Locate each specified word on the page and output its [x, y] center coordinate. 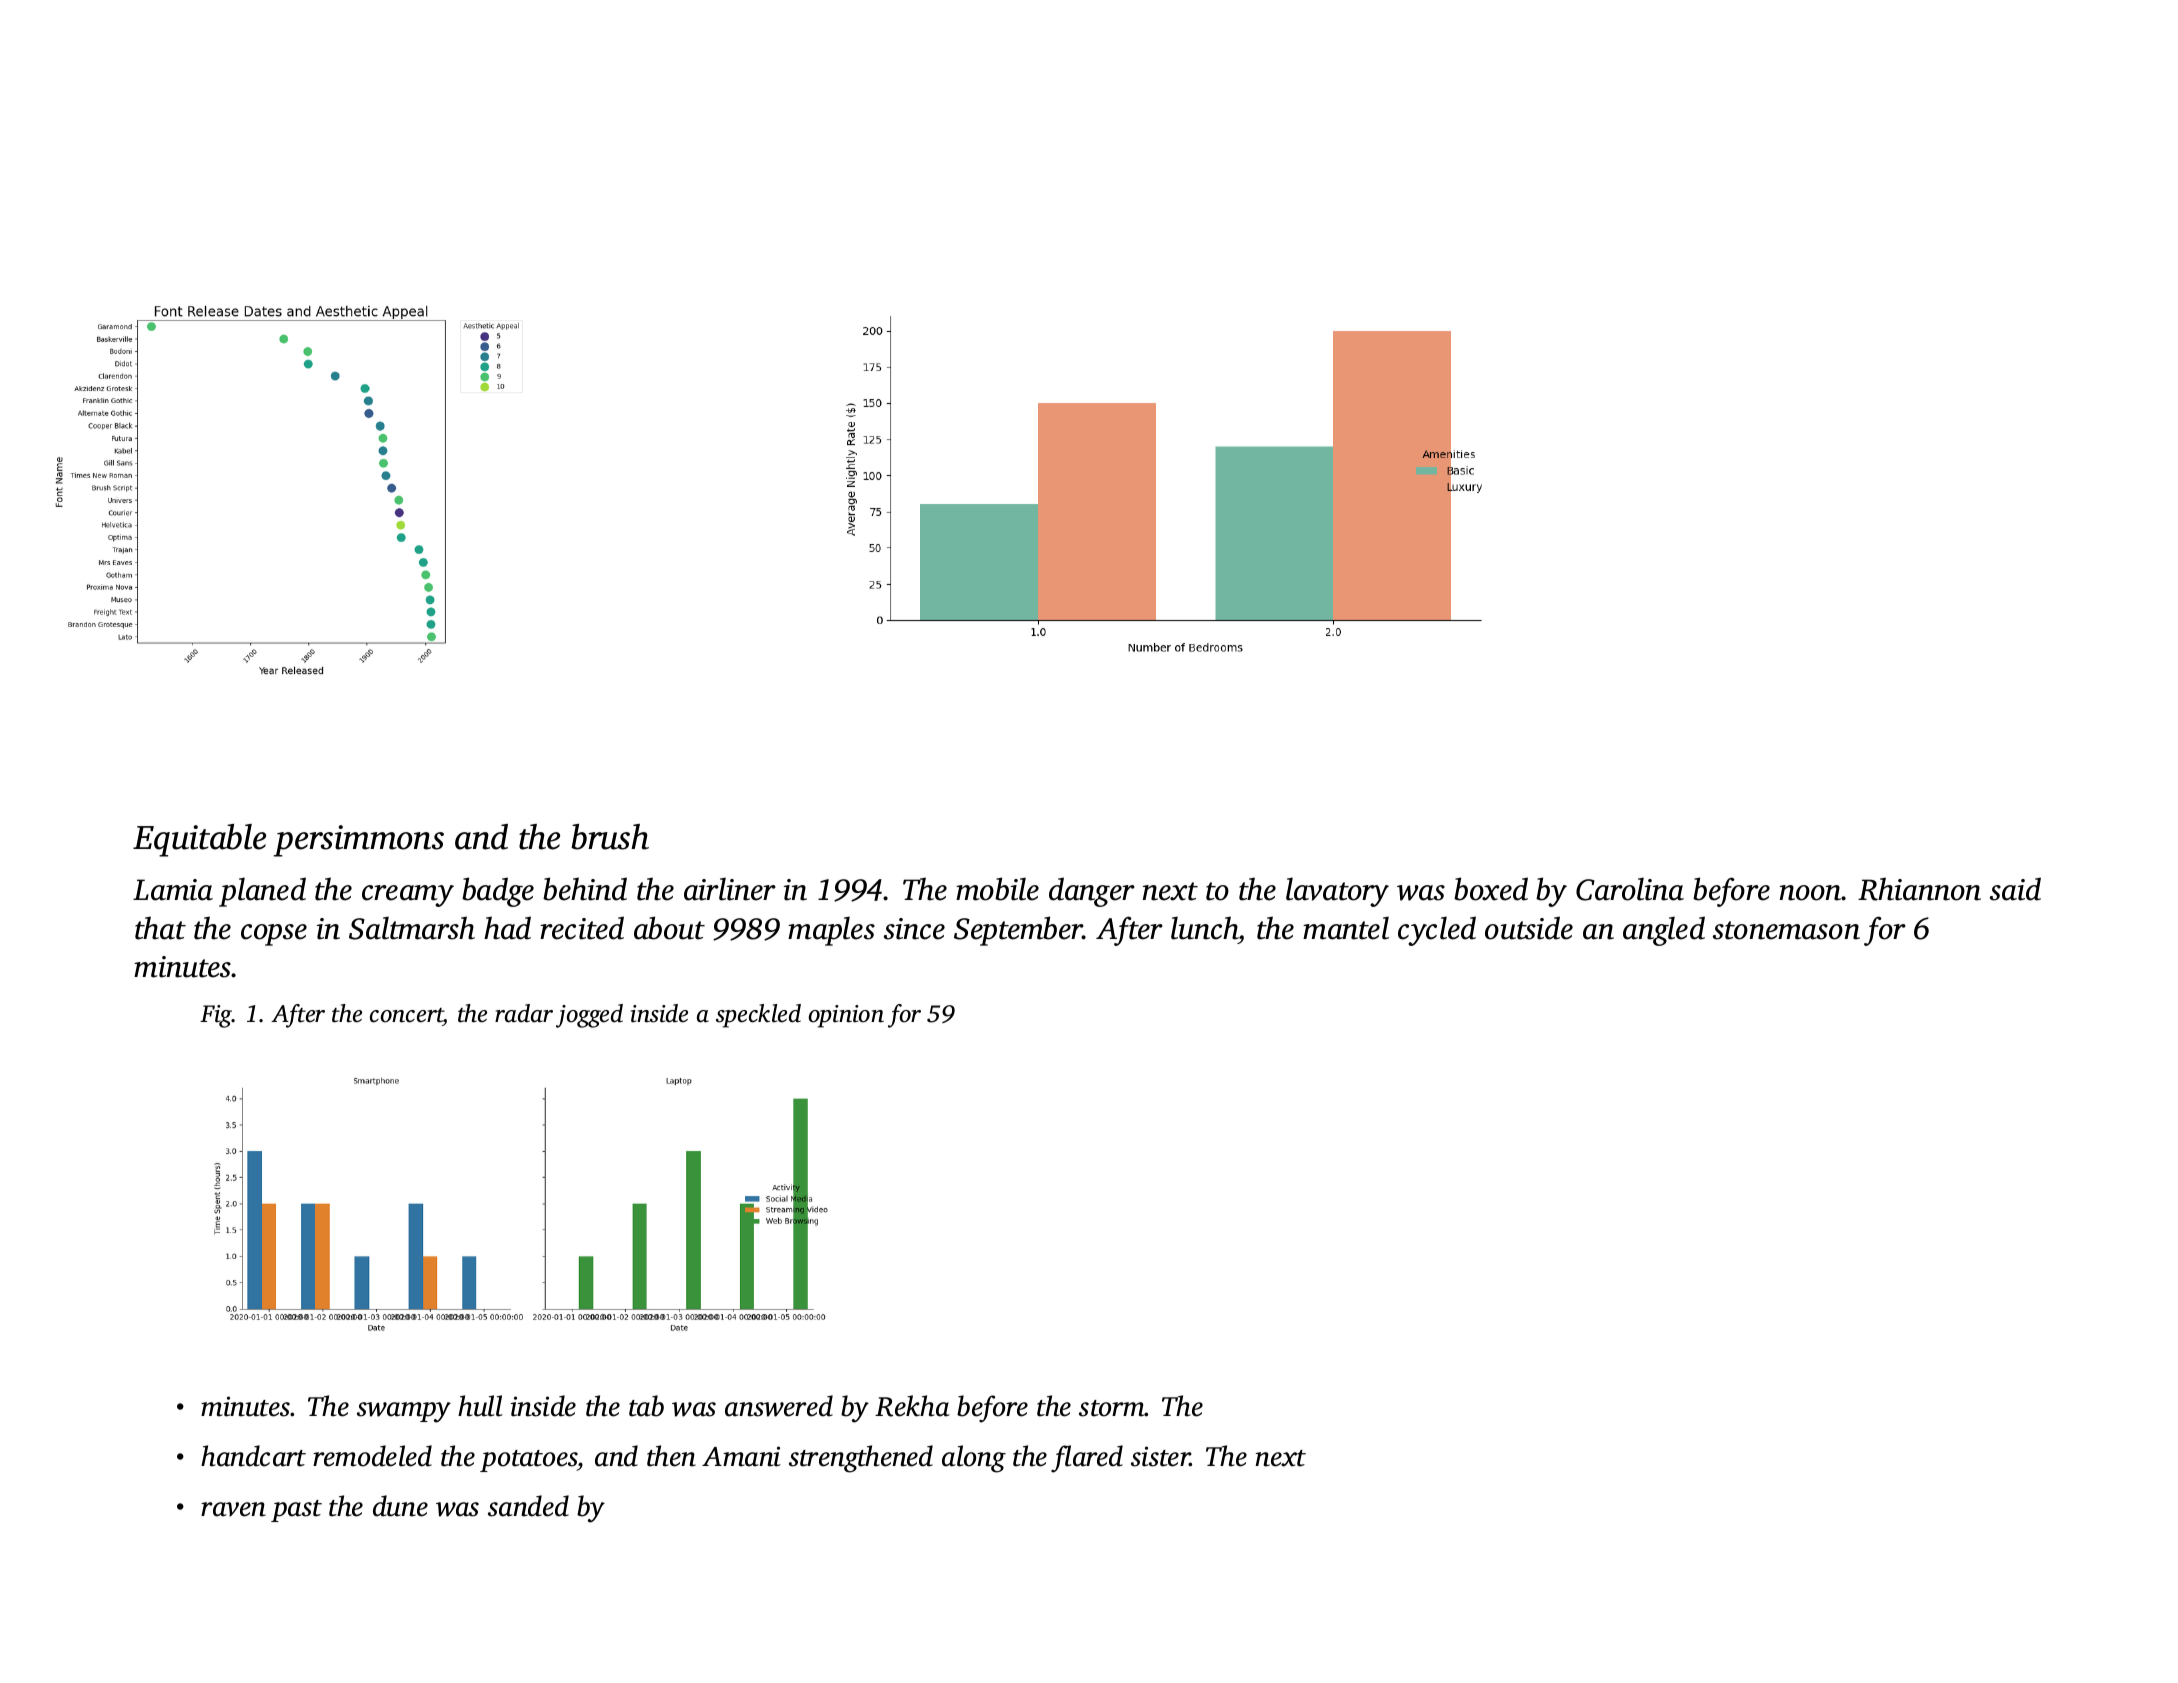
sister [1160, 1456]
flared [1087, 1459]
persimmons [359, 841]
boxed [1491, 889]
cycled [1437, 931]
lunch [1205, 928]
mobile [997, 889]
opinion [846, 1016]
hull [480, 1406]
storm [1112, 1408]
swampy [404, 1412]
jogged [589, 1016]
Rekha [912, 1406]
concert [407, 1016]
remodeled [372, 1456]
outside [1529, 928]
